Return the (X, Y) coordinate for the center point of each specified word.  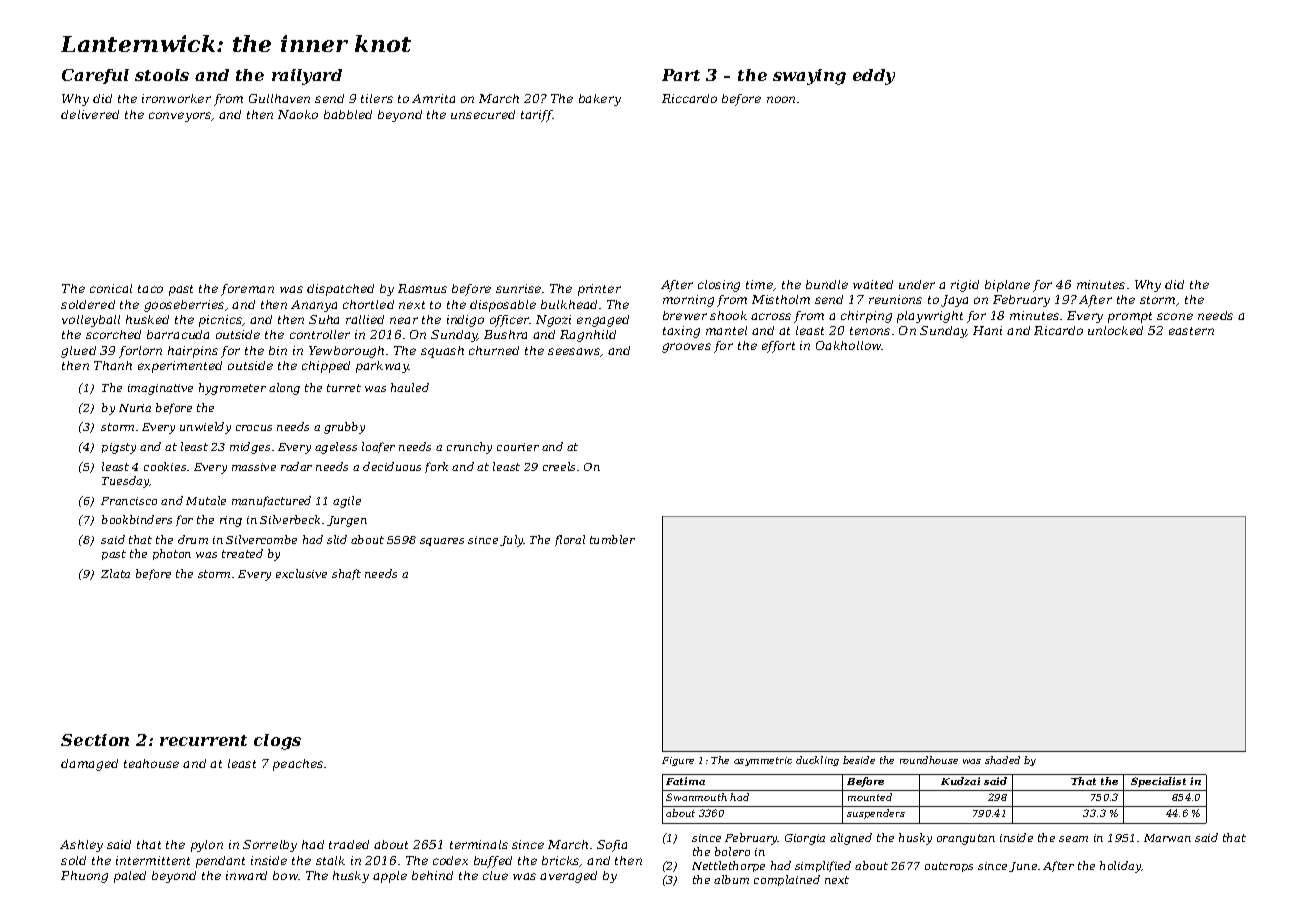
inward (246, 875)
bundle (827, 284)
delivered (90, 114)
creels (559, 466)
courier (518, 447)
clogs (277, 742)
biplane (1007, 286)
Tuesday (125, 482)
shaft (346, 574)
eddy (874, 77)
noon (781, 99)
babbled (348, 114)
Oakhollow (849, 345)
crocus (254, 428)
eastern (1191, 331)
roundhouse (929, 760)
